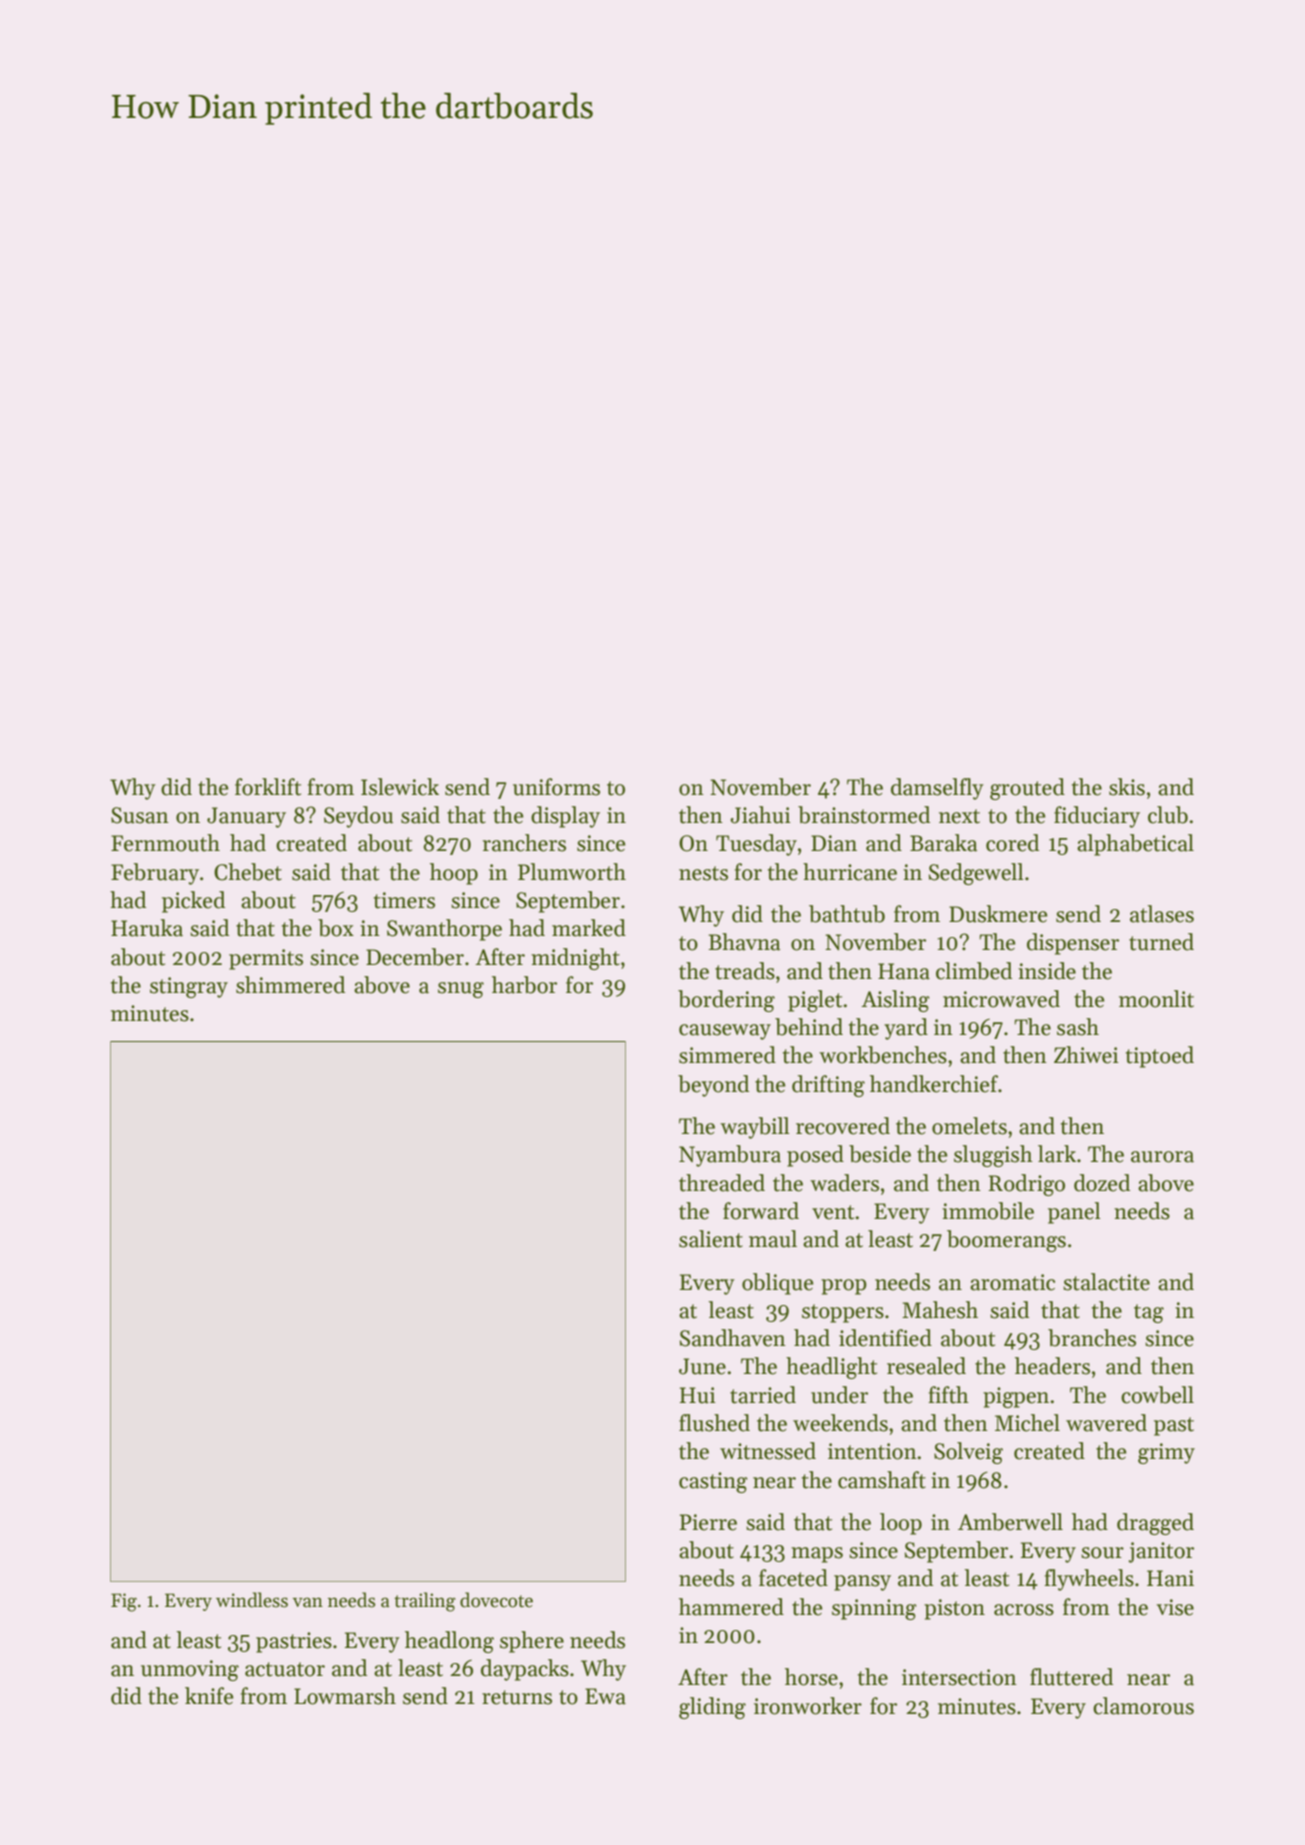 The height and width of the screenshot is (1845, 1305). What do you see at coordinates (1160, 1057) in the screenshot?
I see `tiptoed` at bounding box center [1160, 1057].
